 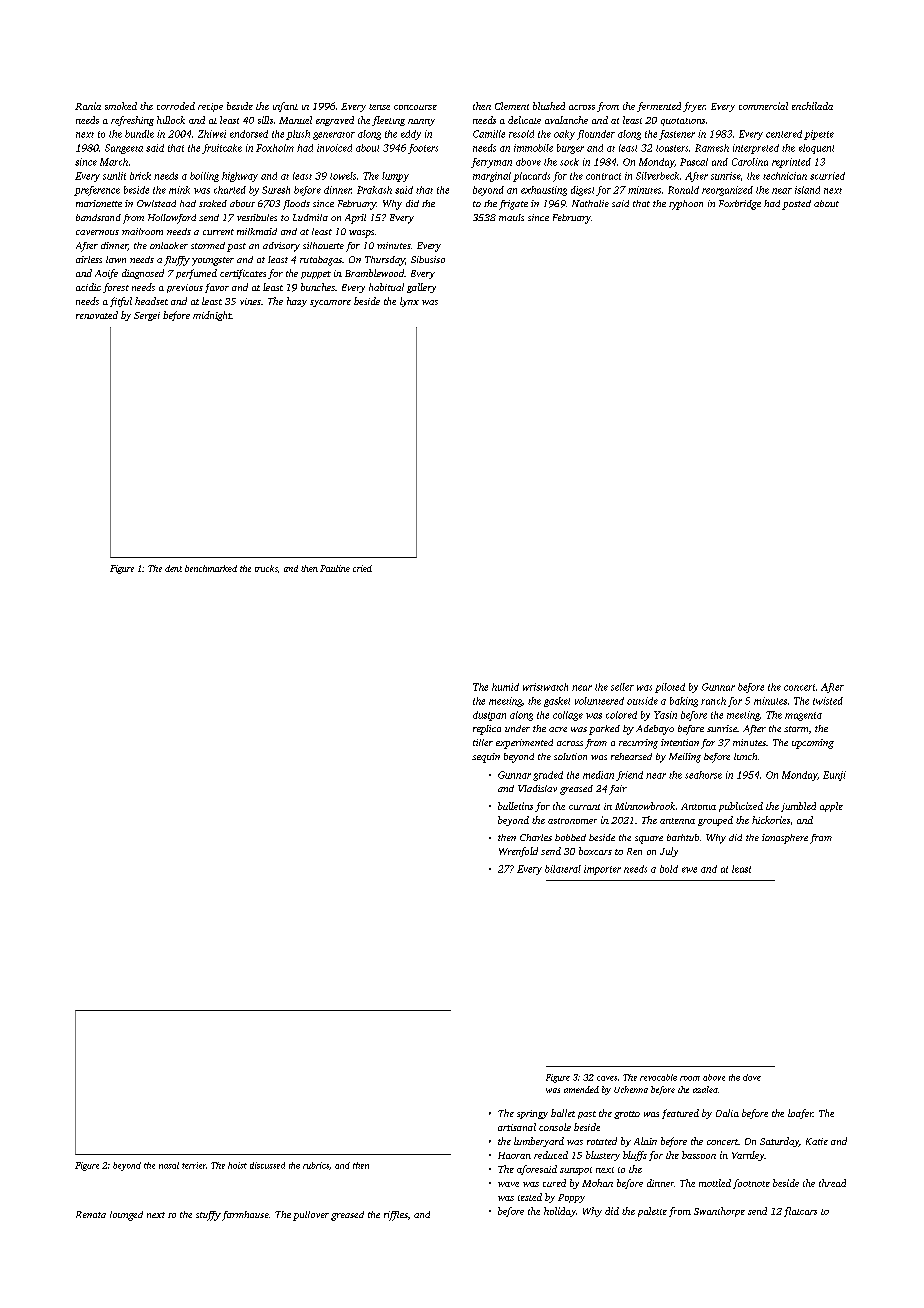 What do you see at coordinates (590, 203) in the screenshot?
I see `Nathalie` at bounding box center [590, 203].
